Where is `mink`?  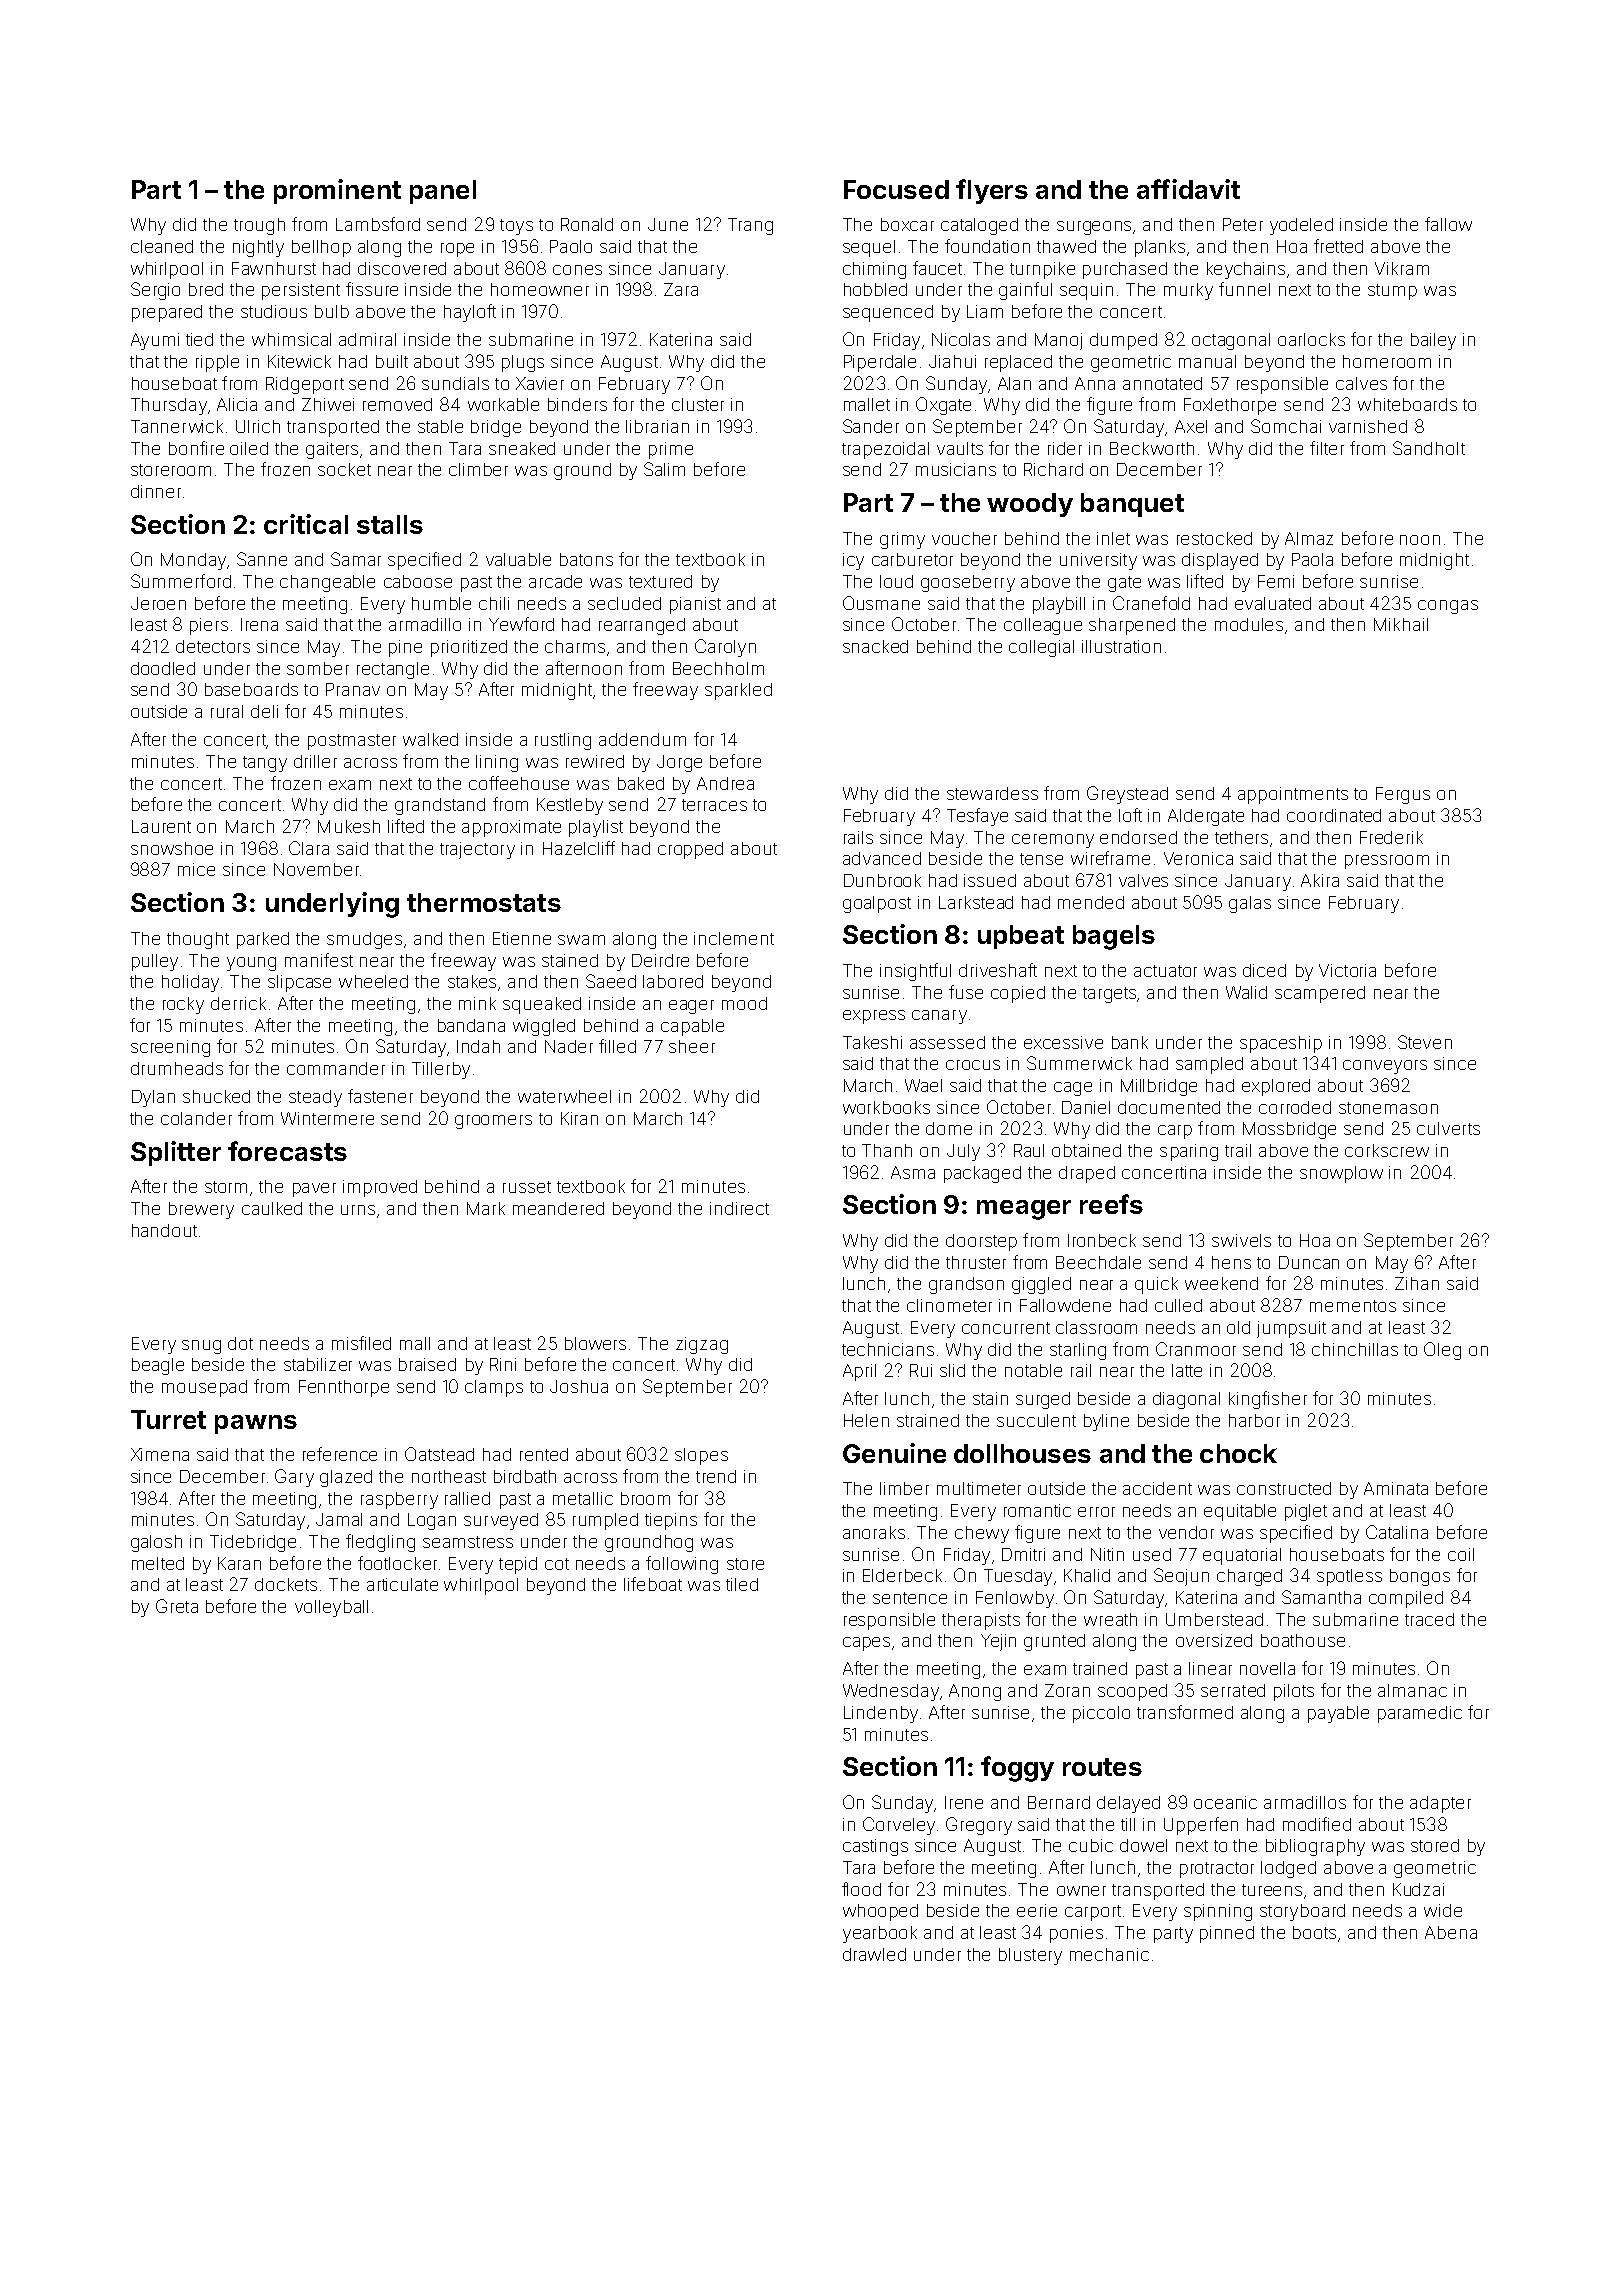 mink is located at coordinates (477, 1003).
